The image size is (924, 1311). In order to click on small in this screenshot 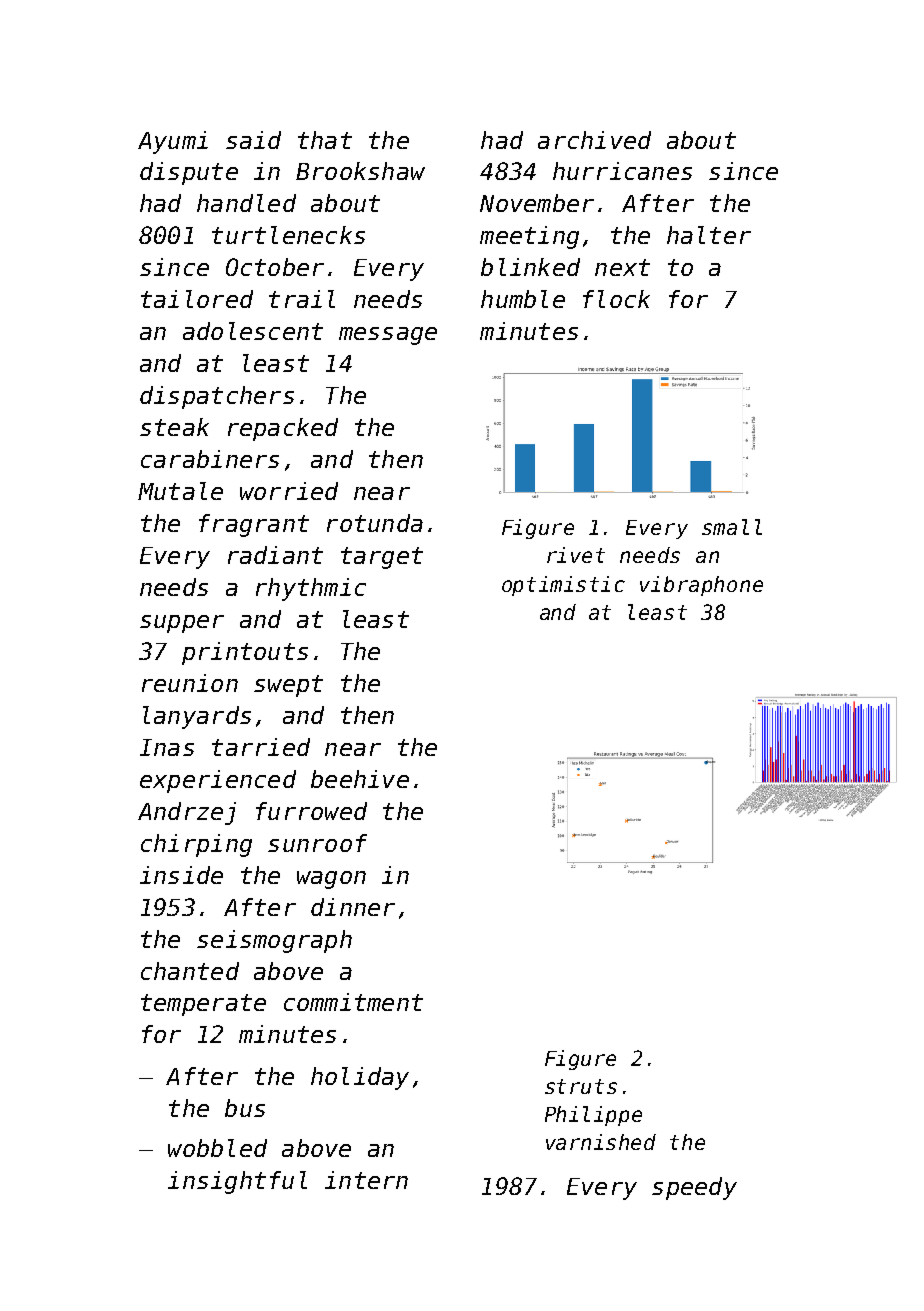, I will do `click(732, 527)`.
